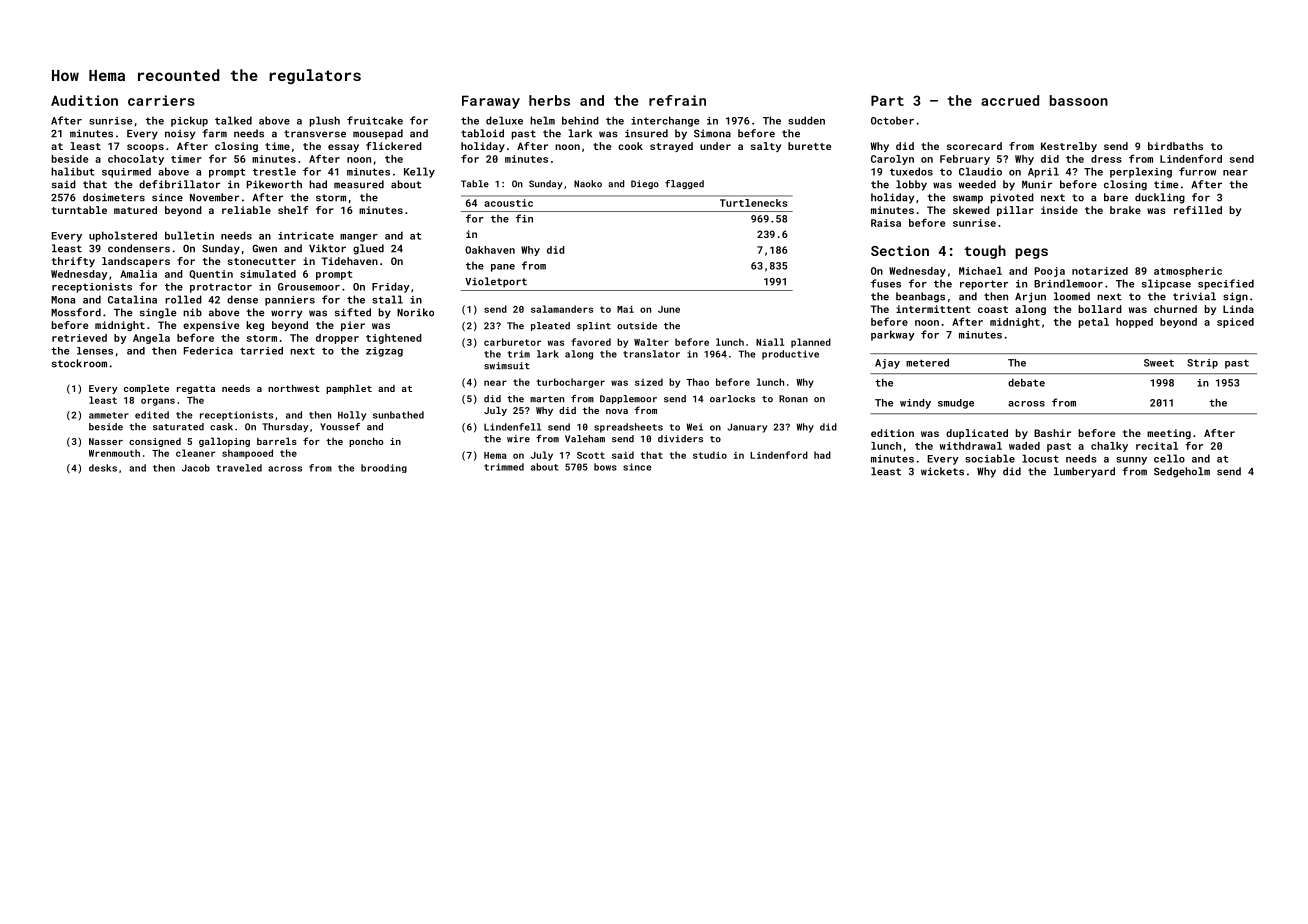 This document has width=1308, height=924. I want to click on stockroom, so click(79, 363).
